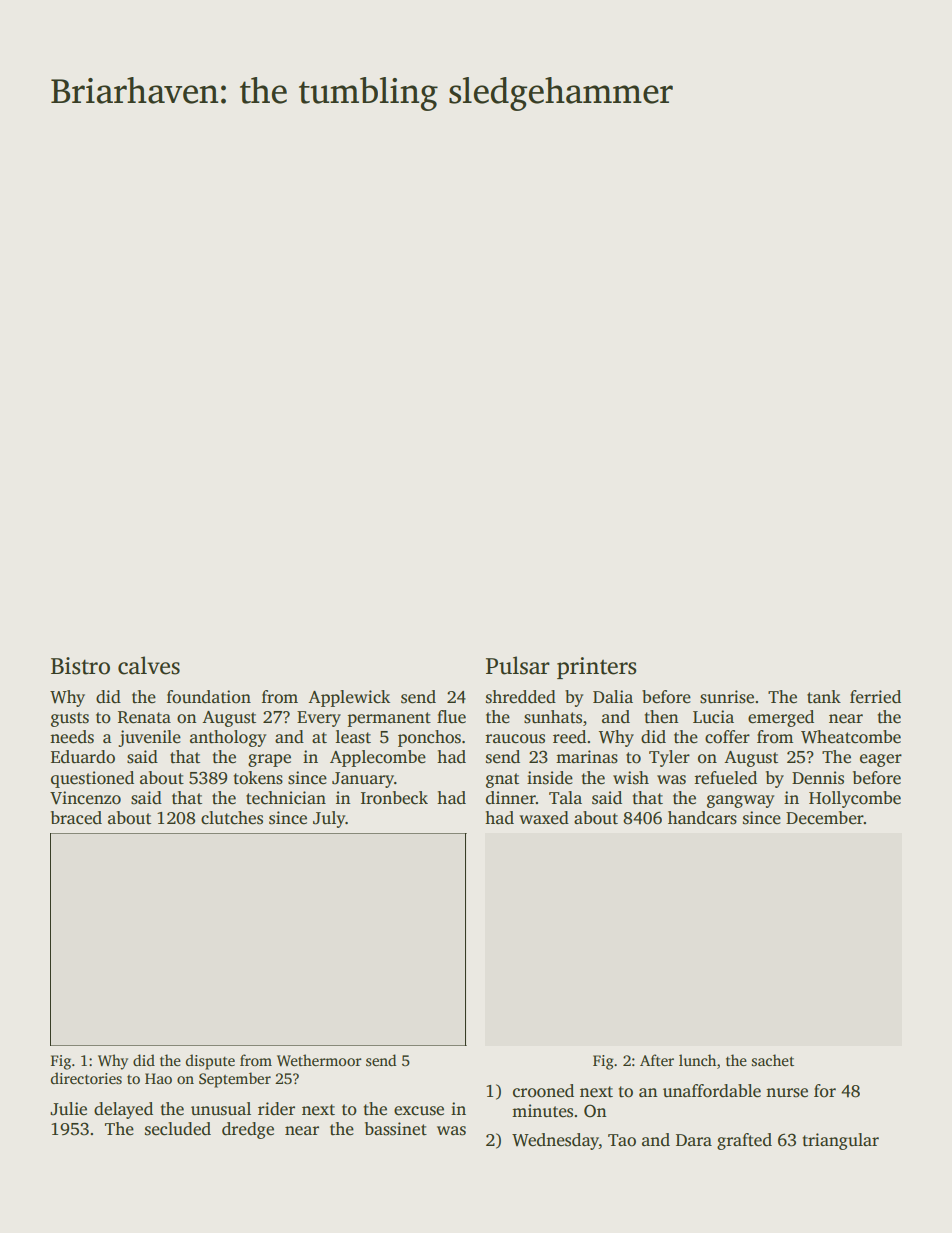 The height and width of the image is (1233, 952). What do you see at coordinates (597, 668) in the image?
I see `printers` at bounding box center [597, 668].
